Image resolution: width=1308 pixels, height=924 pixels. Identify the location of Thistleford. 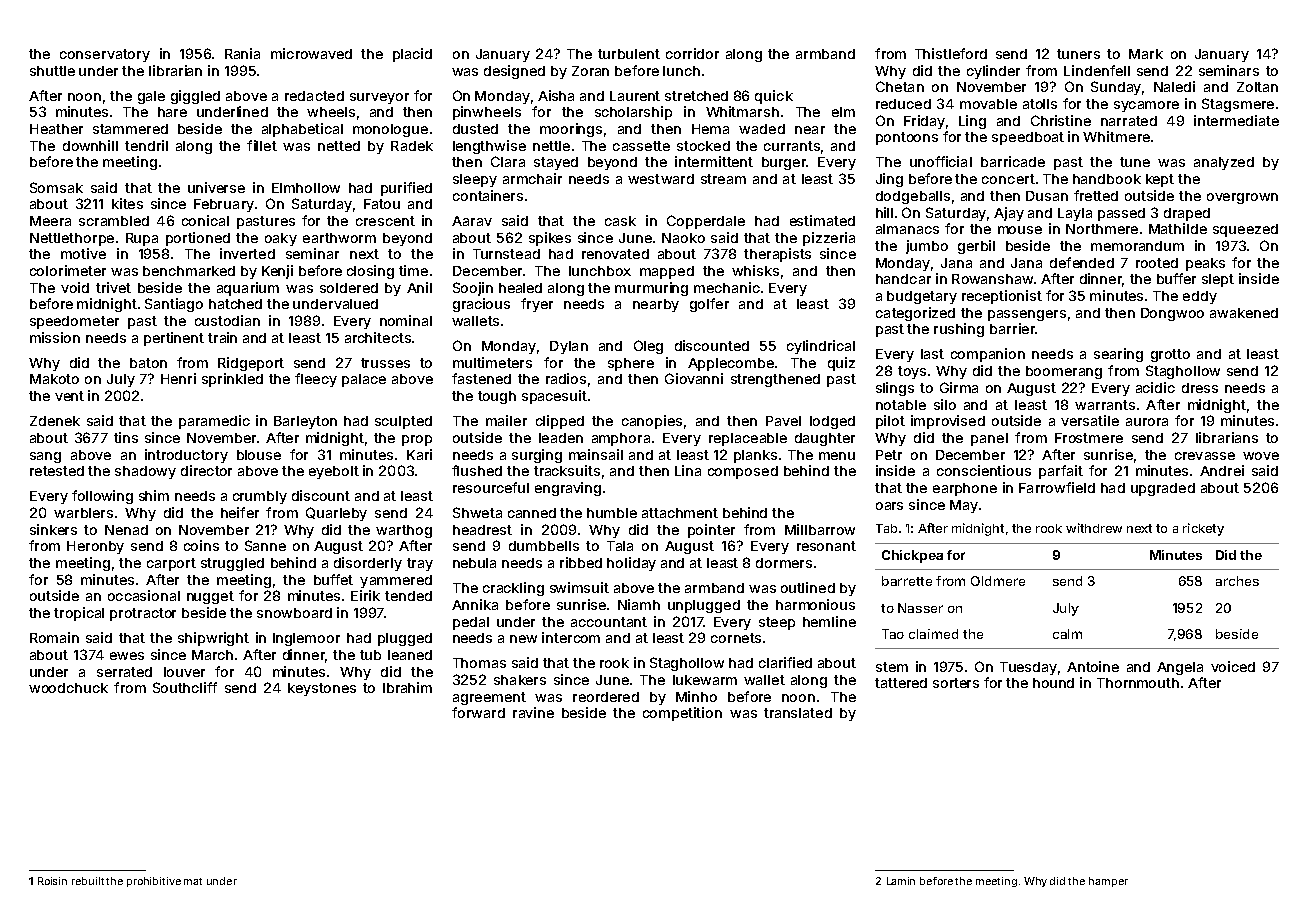
(951, 53).
